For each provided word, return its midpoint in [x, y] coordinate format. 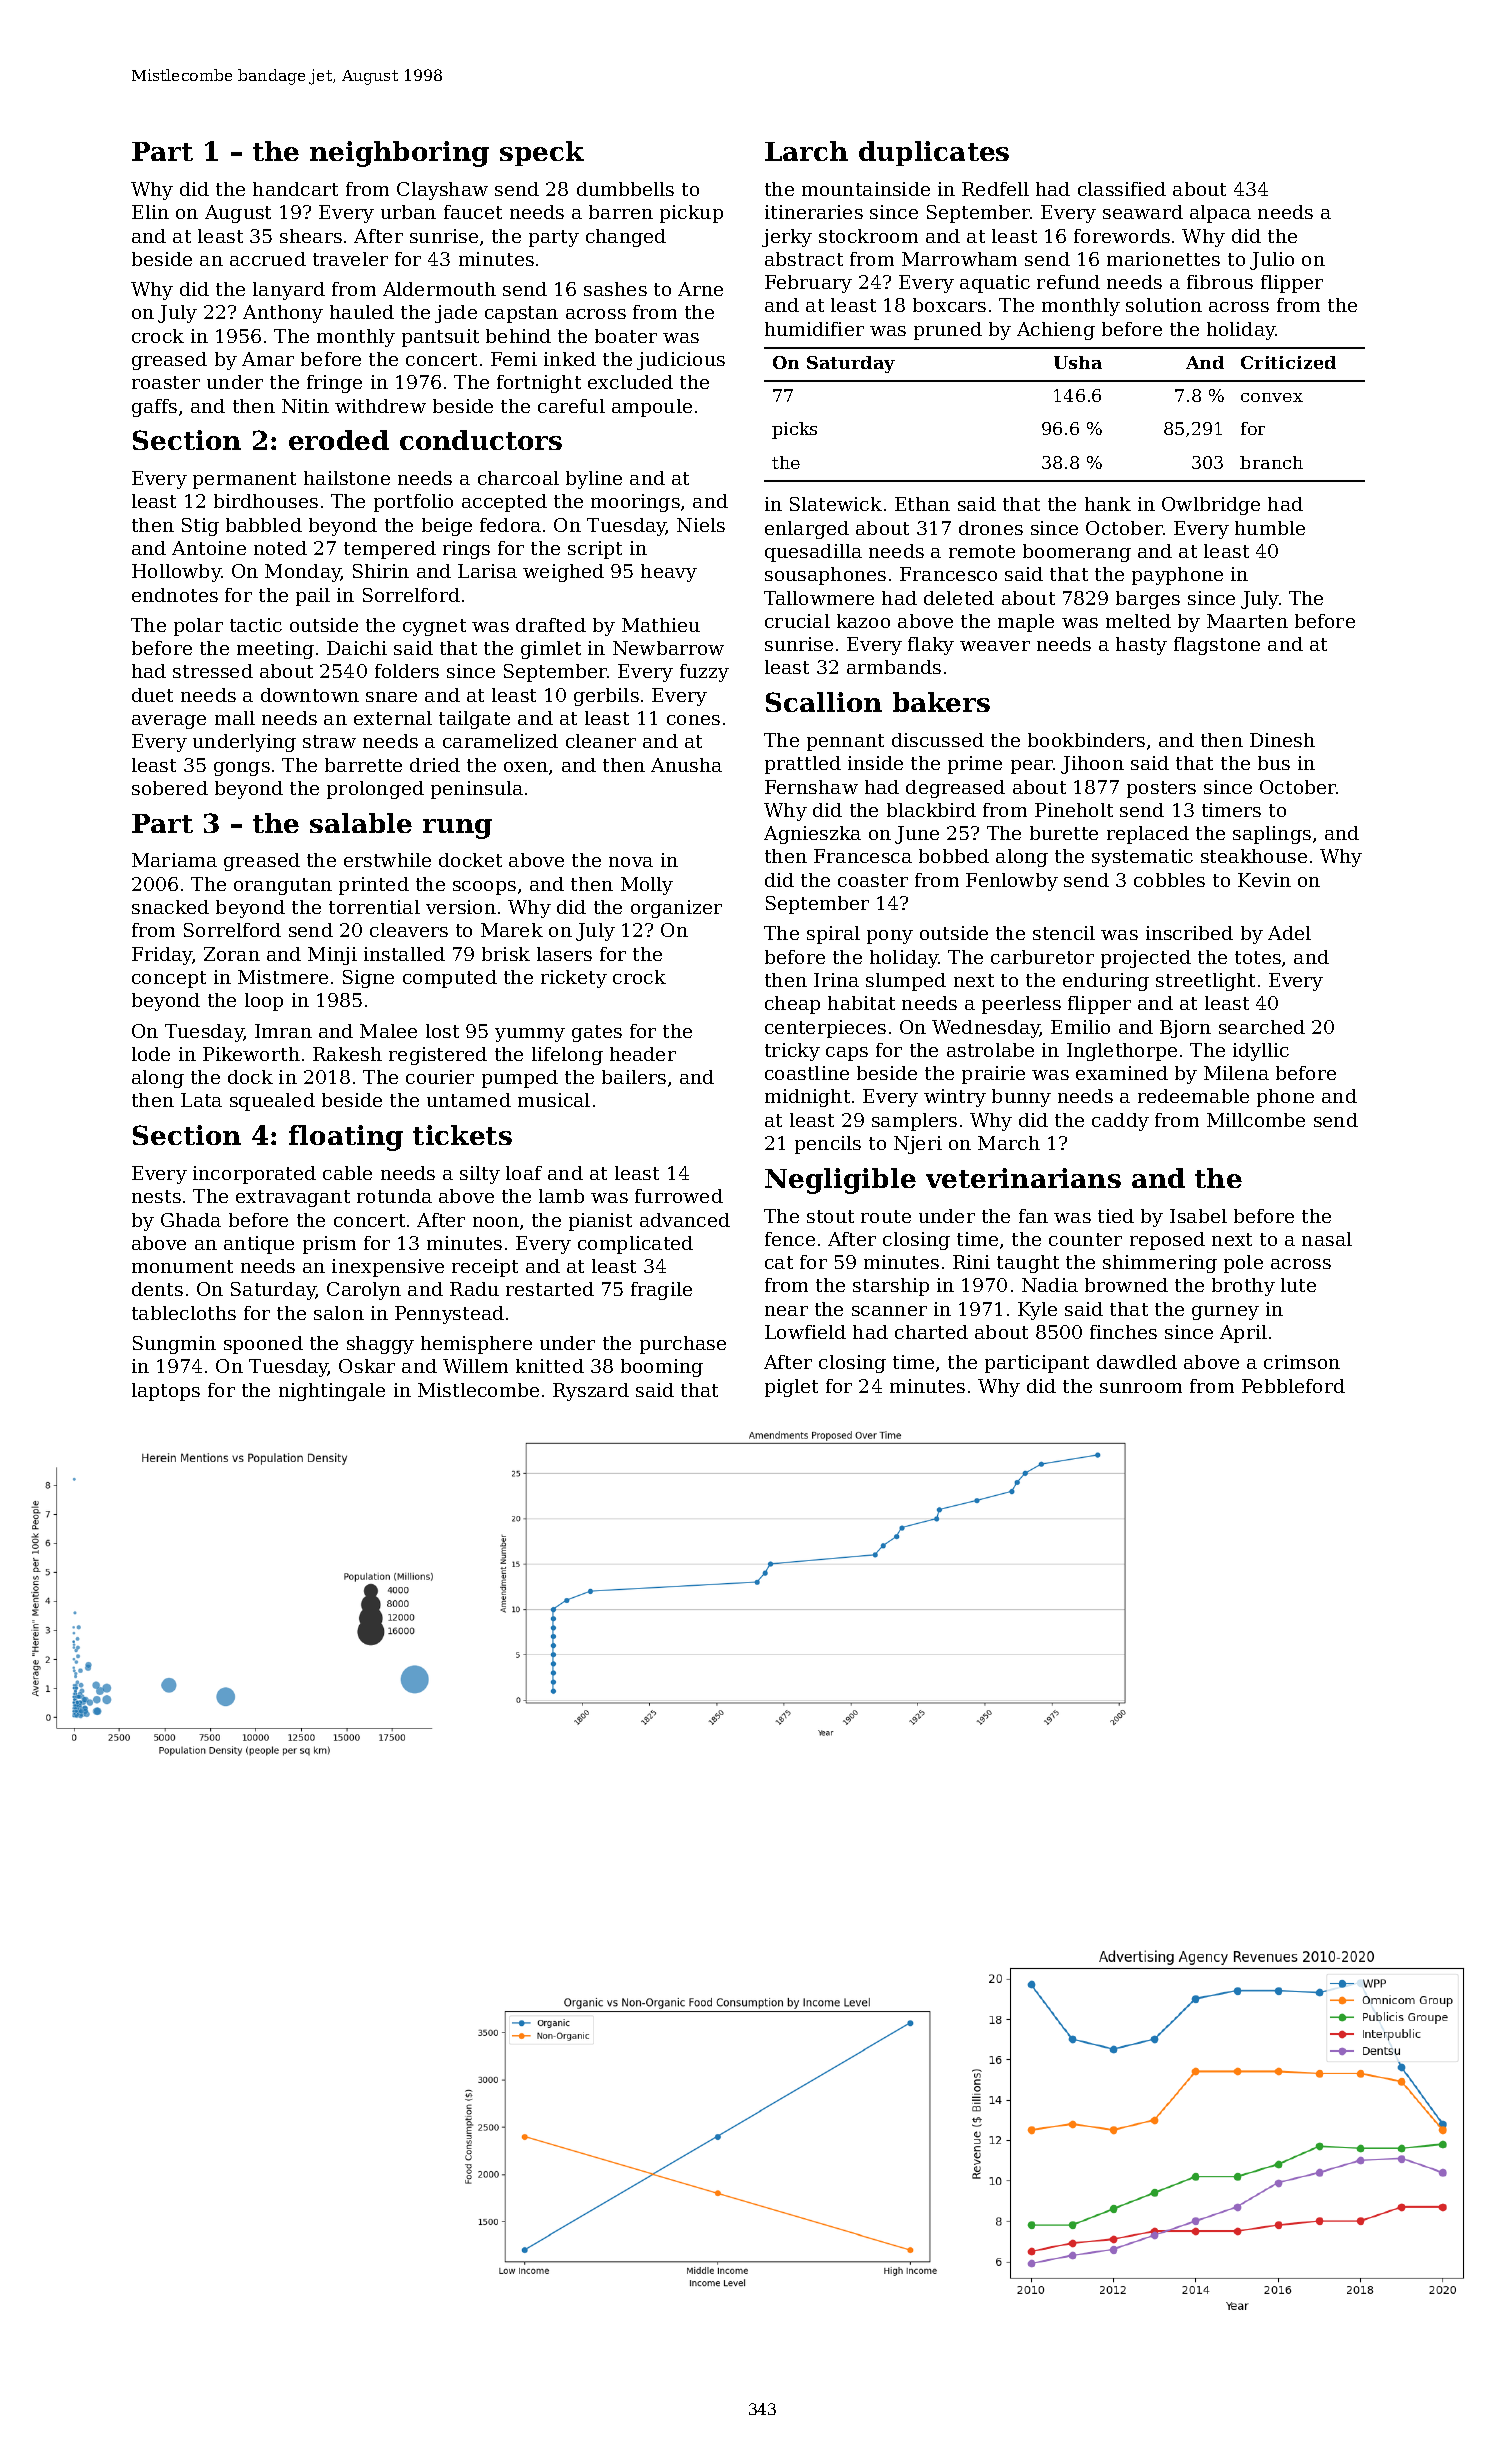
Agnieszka [812, 835]
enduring [1106, 982]
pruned [948, 331]
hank [1108, 504]
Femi [514, 359]
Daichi [357, 648]
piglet [791, 1388]
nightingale [332, 1392]
